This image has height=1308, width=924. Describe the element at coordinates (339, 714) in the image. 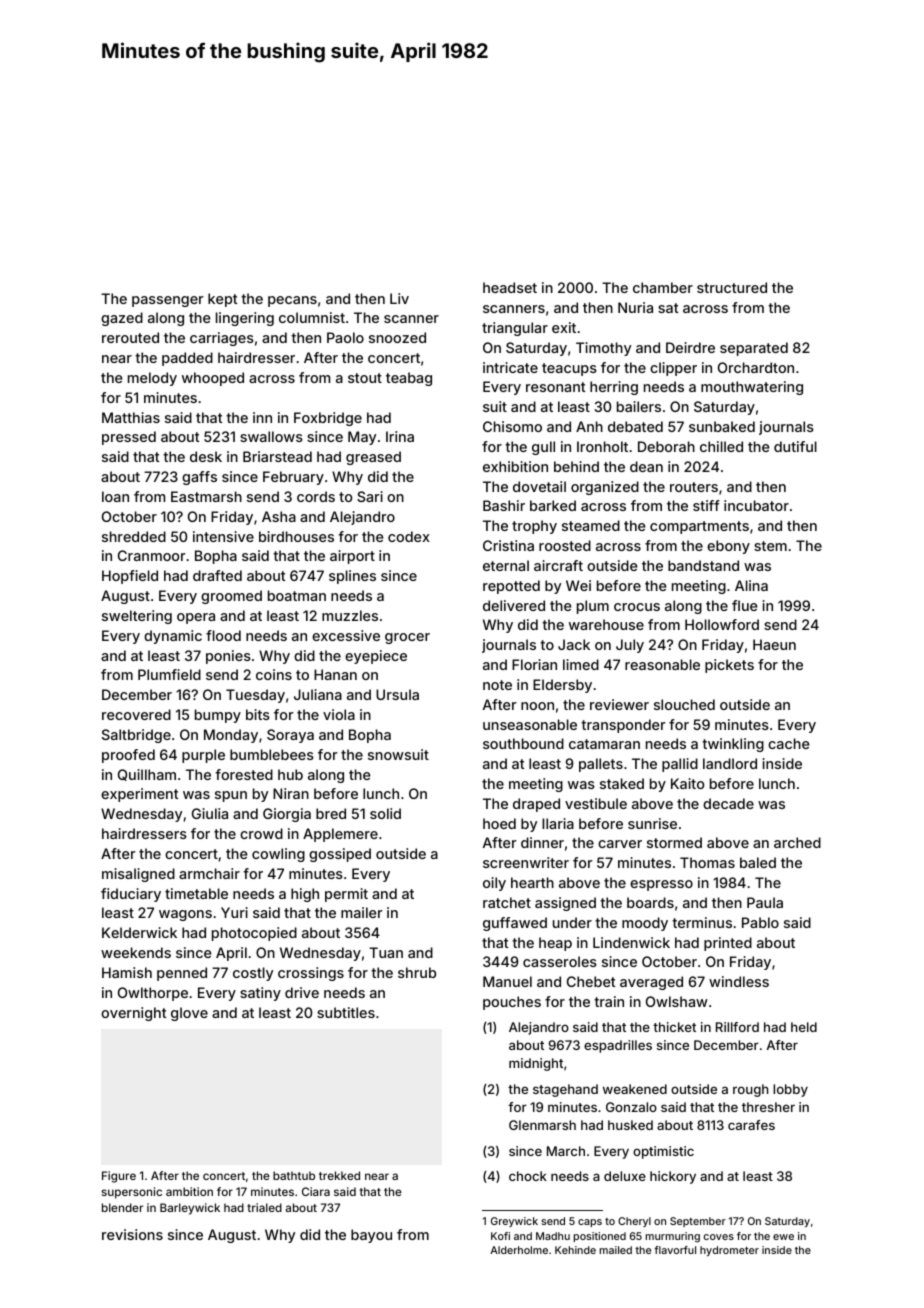

I see `viola` at that location.
